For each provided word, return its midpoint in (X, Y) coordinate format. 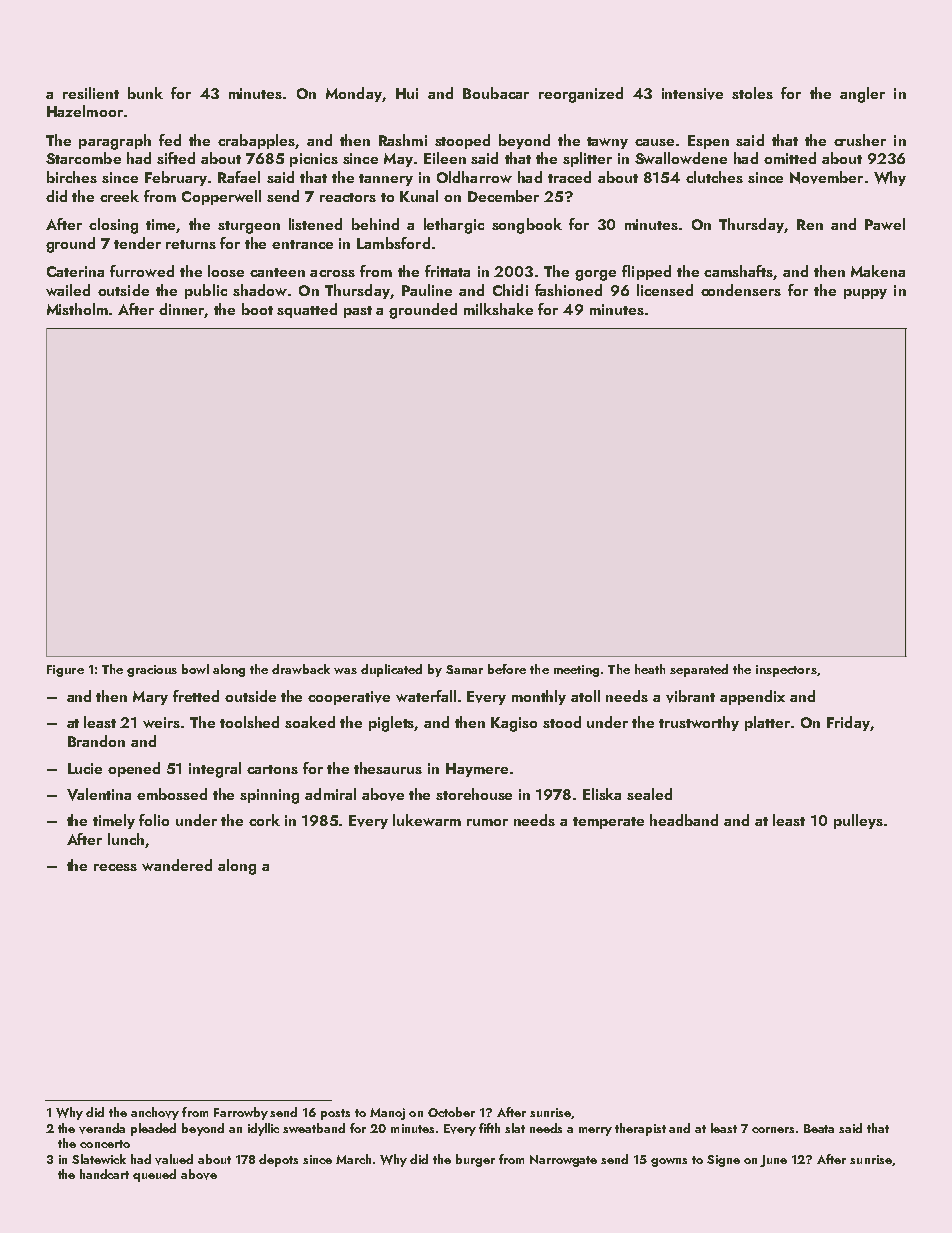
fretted (196, 696)
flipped (646, 272)
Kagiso (514, 724)
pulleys (858, 821)
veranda (102, 1128)
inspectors (786, 671)
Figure (65, 671)
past (358, 312)
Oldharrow (474, 177)
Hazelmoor (85, 111)
